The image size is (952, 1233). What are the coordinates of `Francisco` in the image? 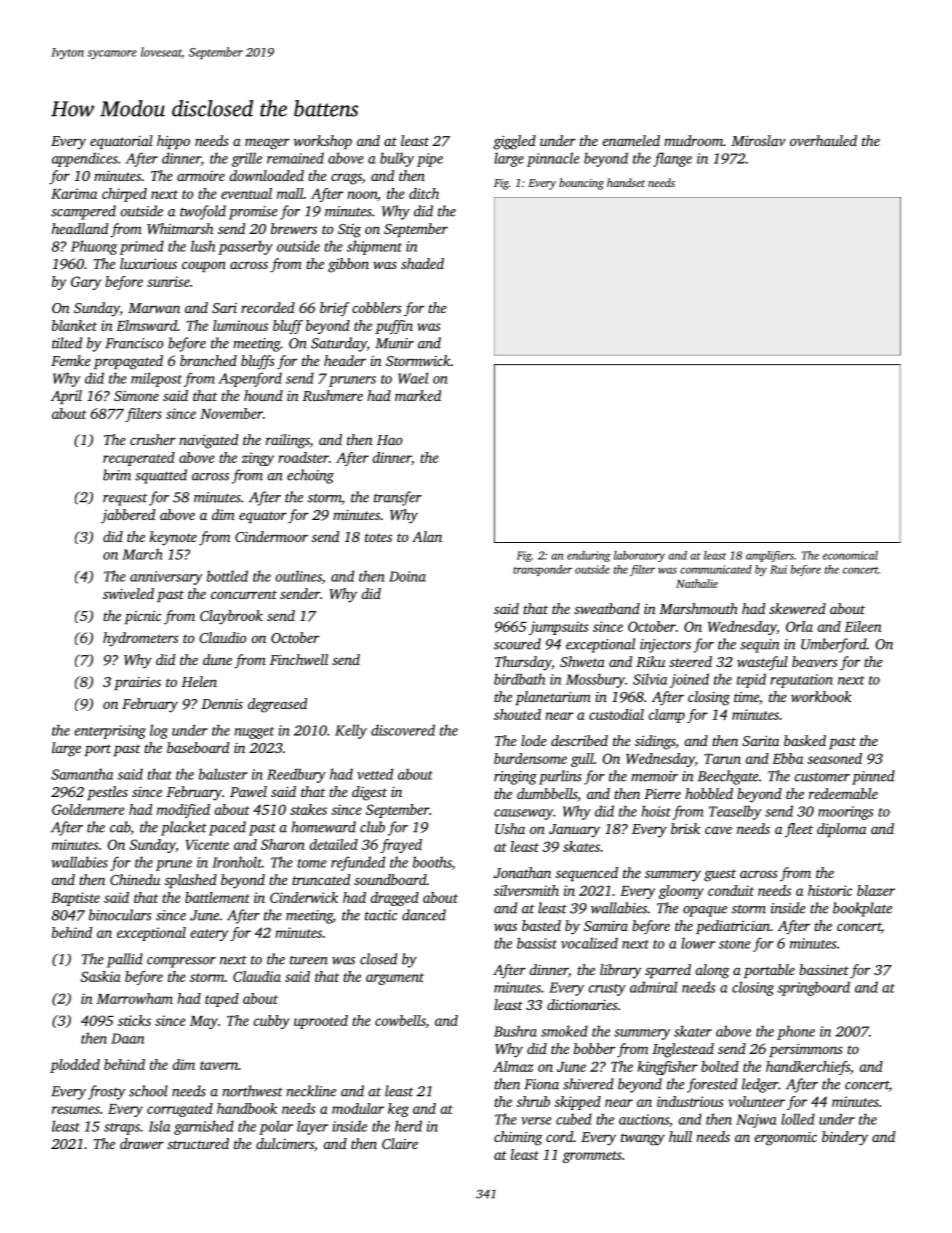 It's located at (134, 343).
